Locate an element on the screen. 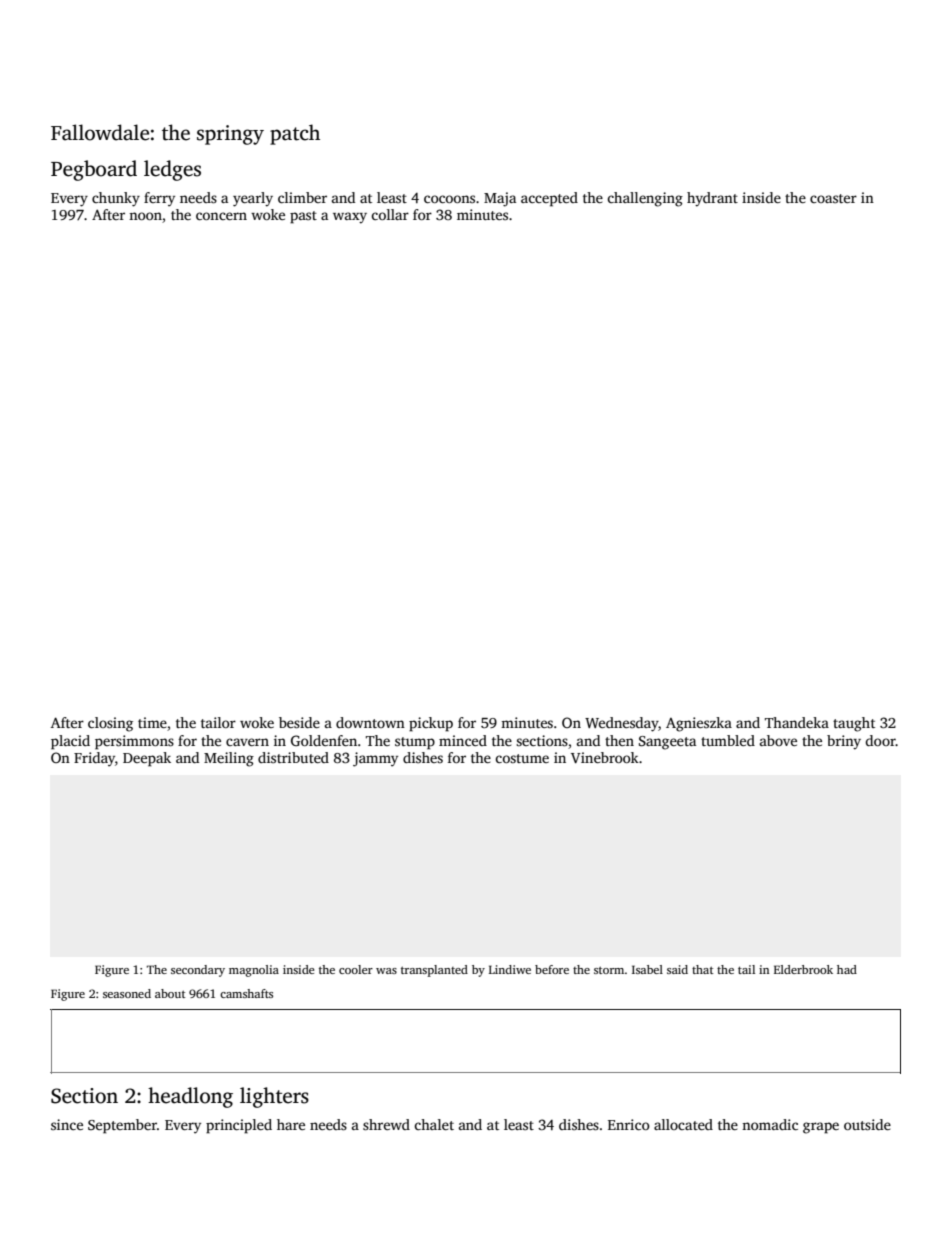 This screenshot has width=952, height=1233. hydrant is located at coordinates (712, 199).
